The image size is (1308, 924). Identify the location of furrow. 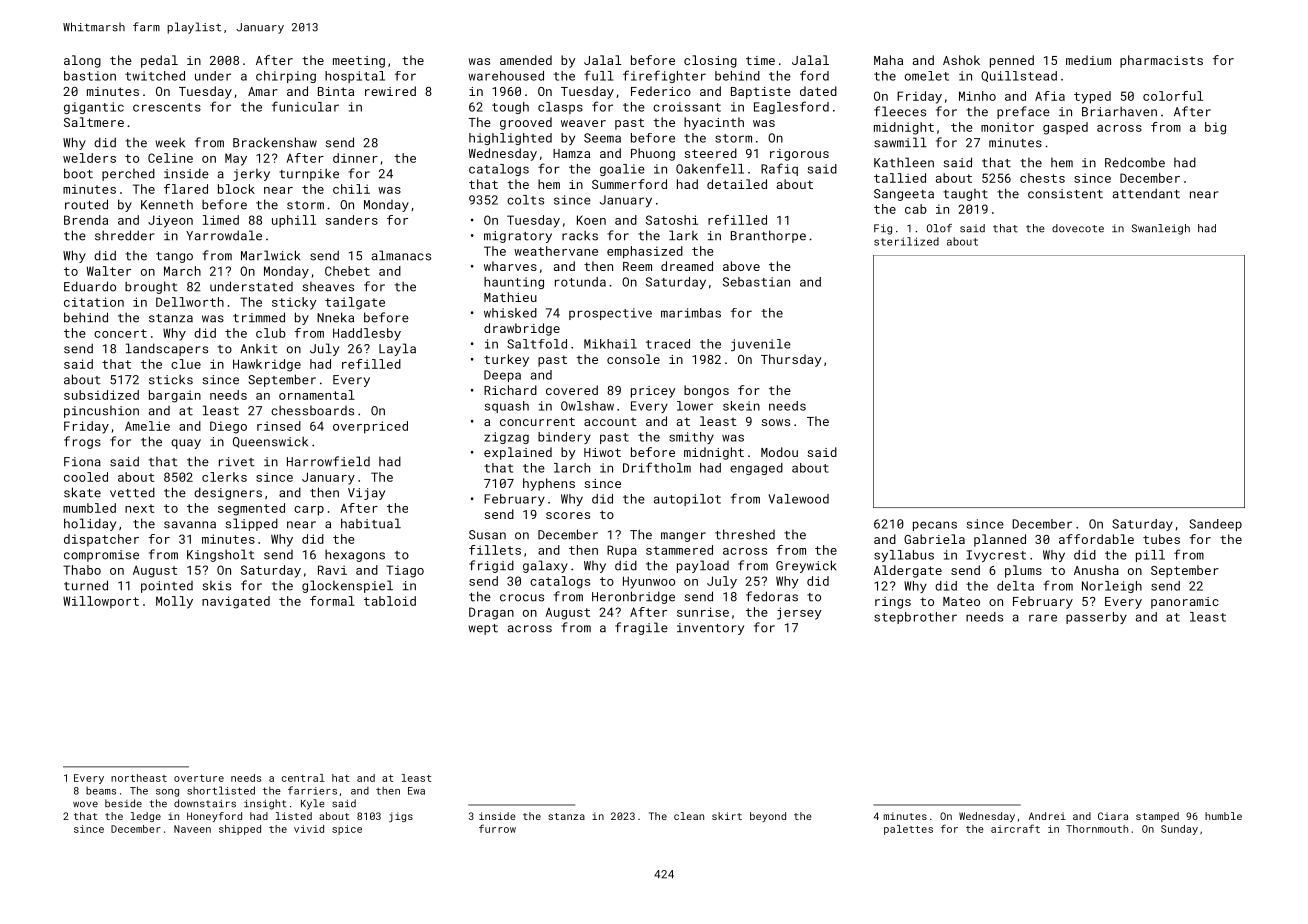
(497, 828).
